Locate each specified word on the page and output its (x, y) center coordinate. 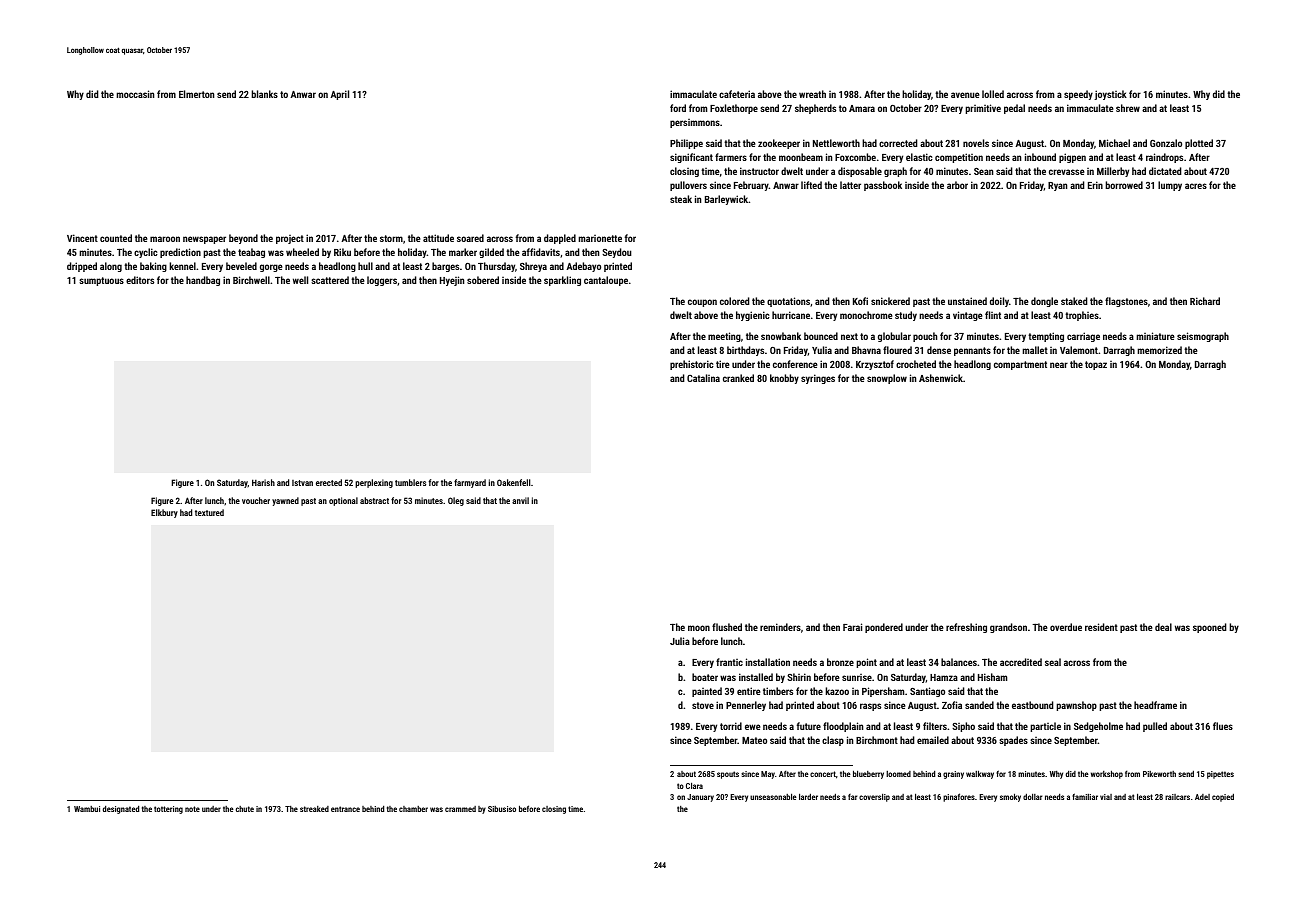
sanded (979, 705)
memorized (1160, 350)
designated (121, 809)
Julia (680, 641)
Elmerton (196, 94)
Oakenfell (513, 482)
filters (935, 726)
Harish (263, 482)
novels (976, 143)
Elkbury (164, 513)
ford (678, 108)
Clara (694, 785)
